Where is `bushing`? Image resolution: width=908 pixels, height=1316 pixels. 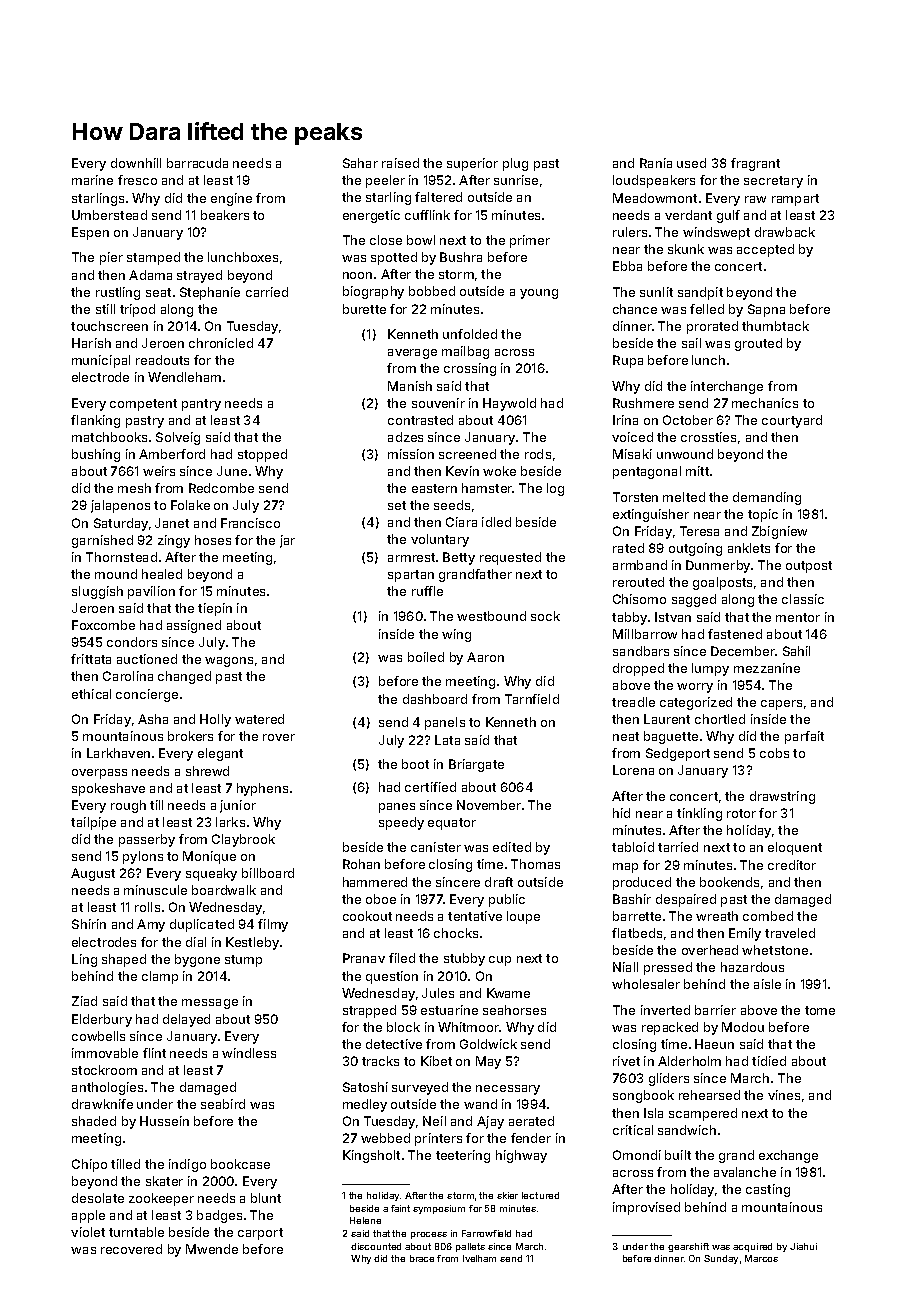 bushing is located at coordinates (96, 455).
